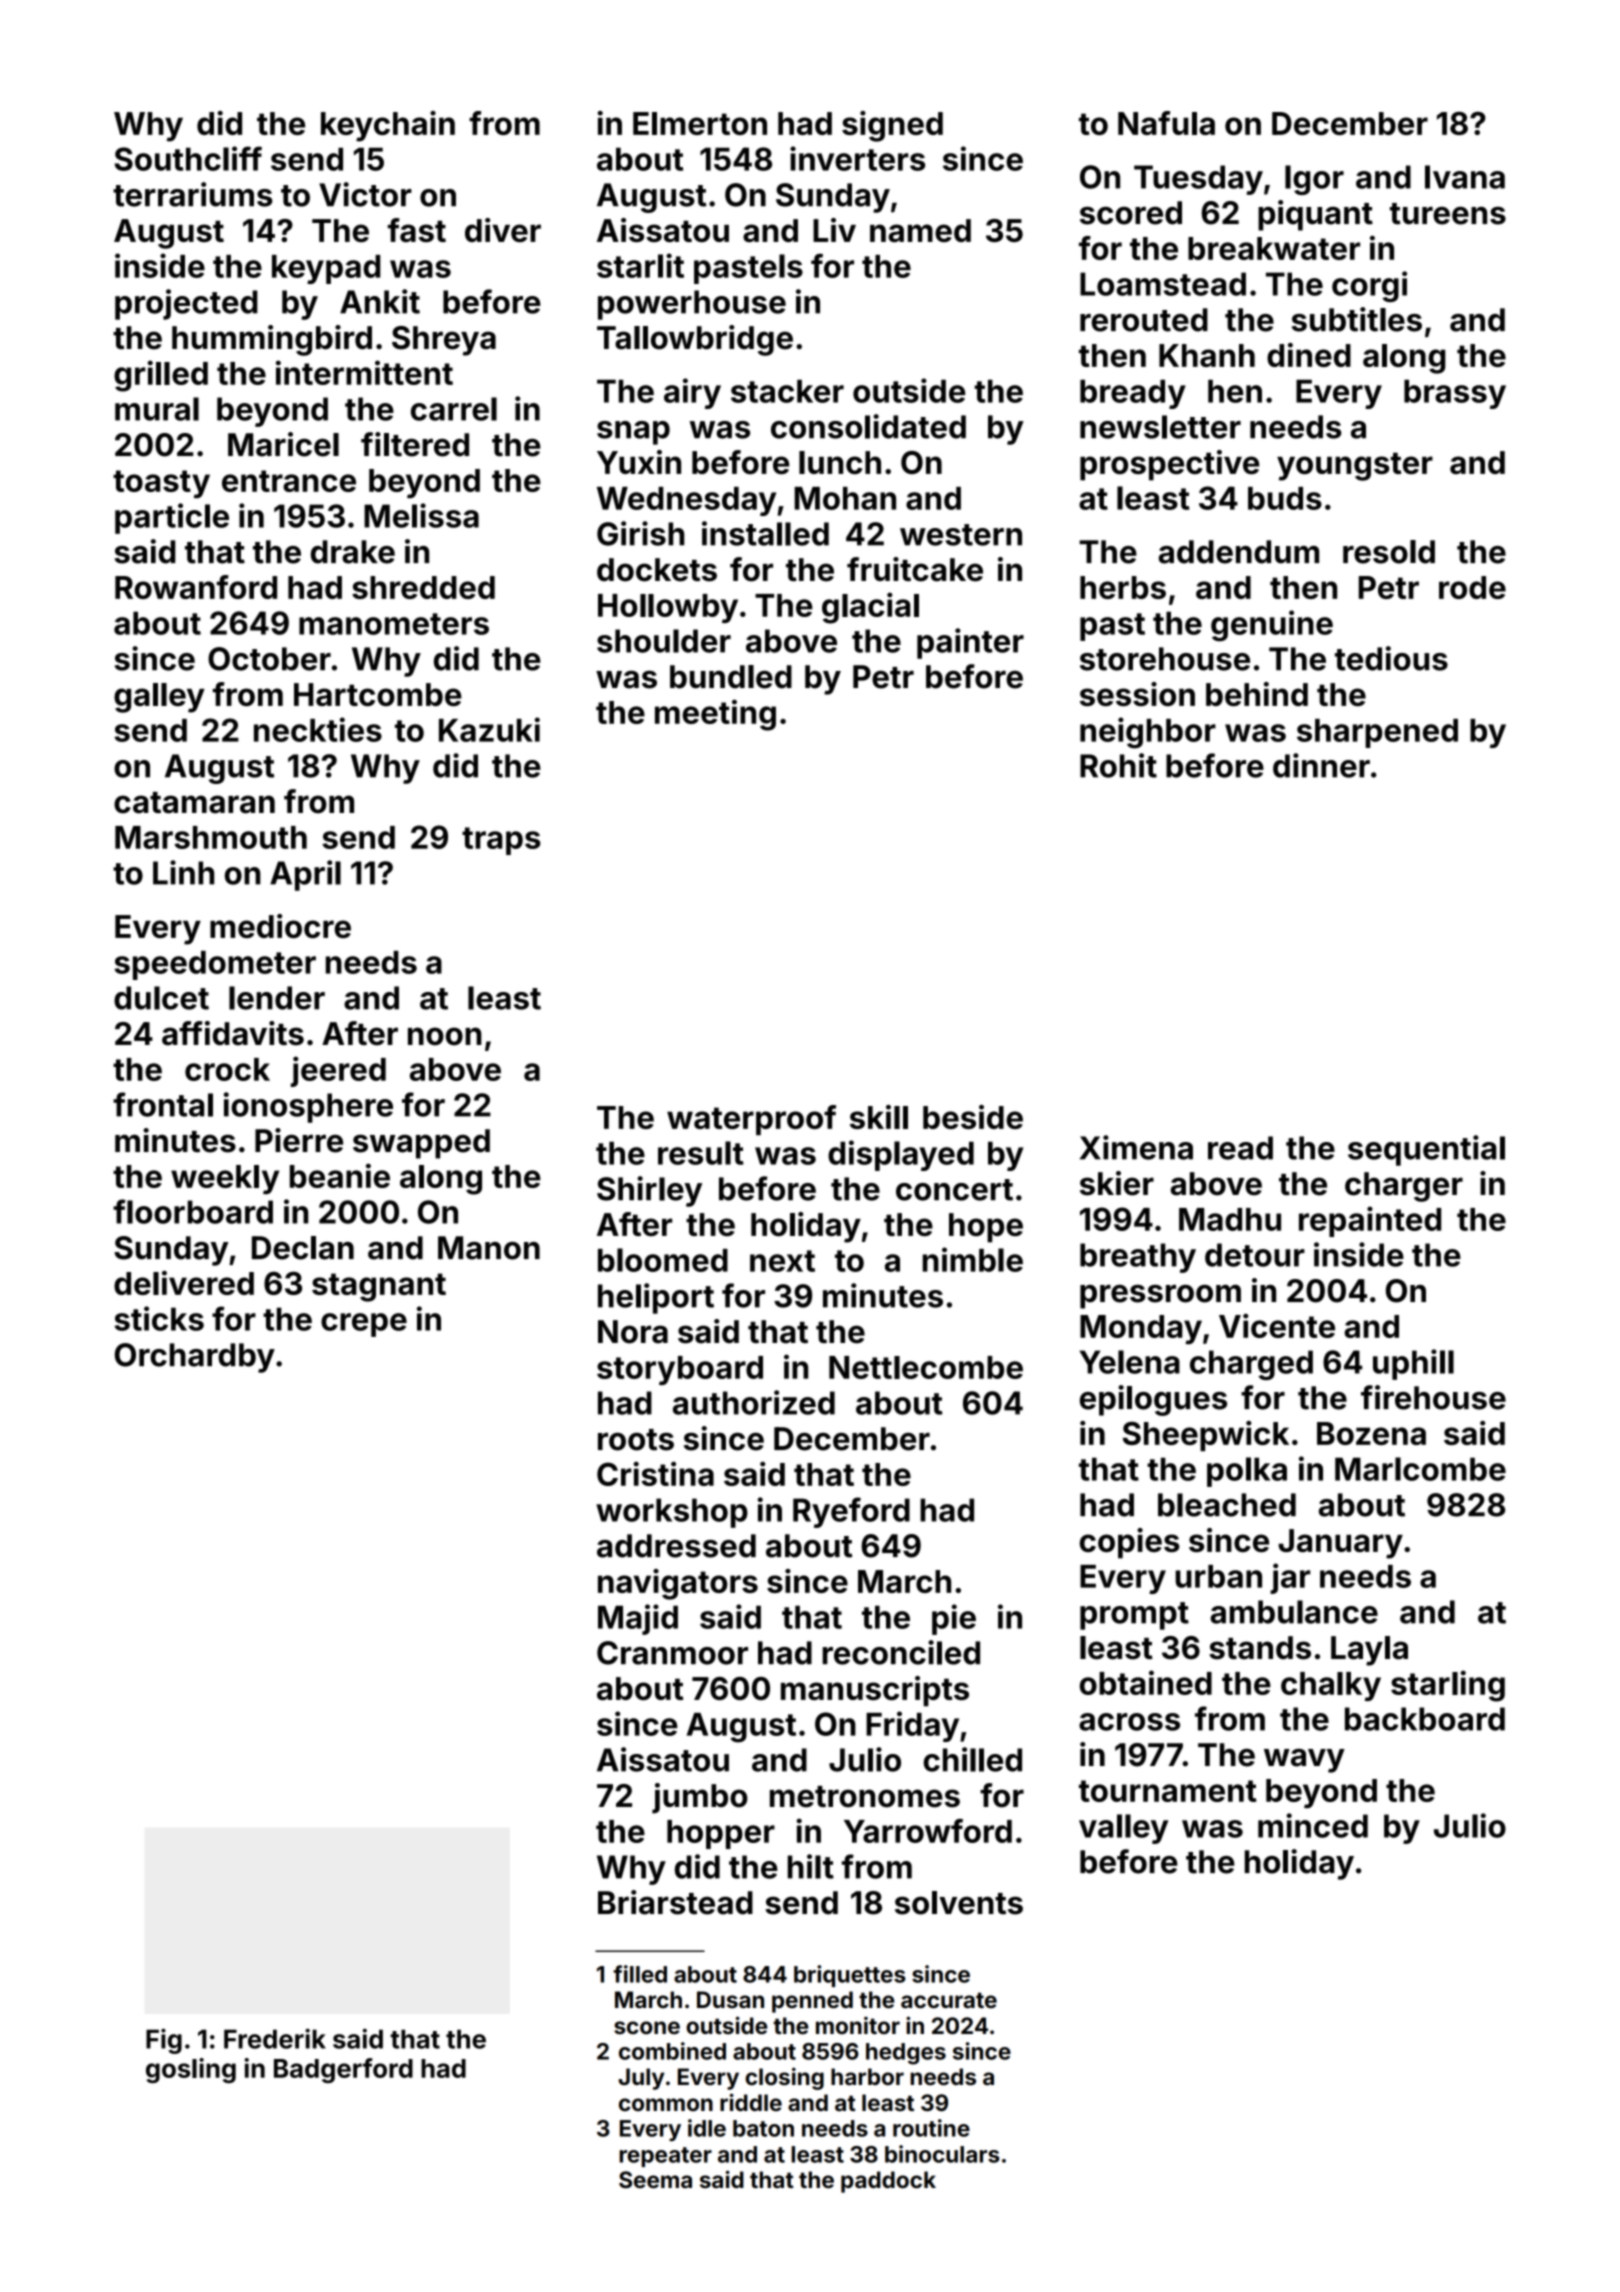  I want to click on paddock, so click(888, 2182).
